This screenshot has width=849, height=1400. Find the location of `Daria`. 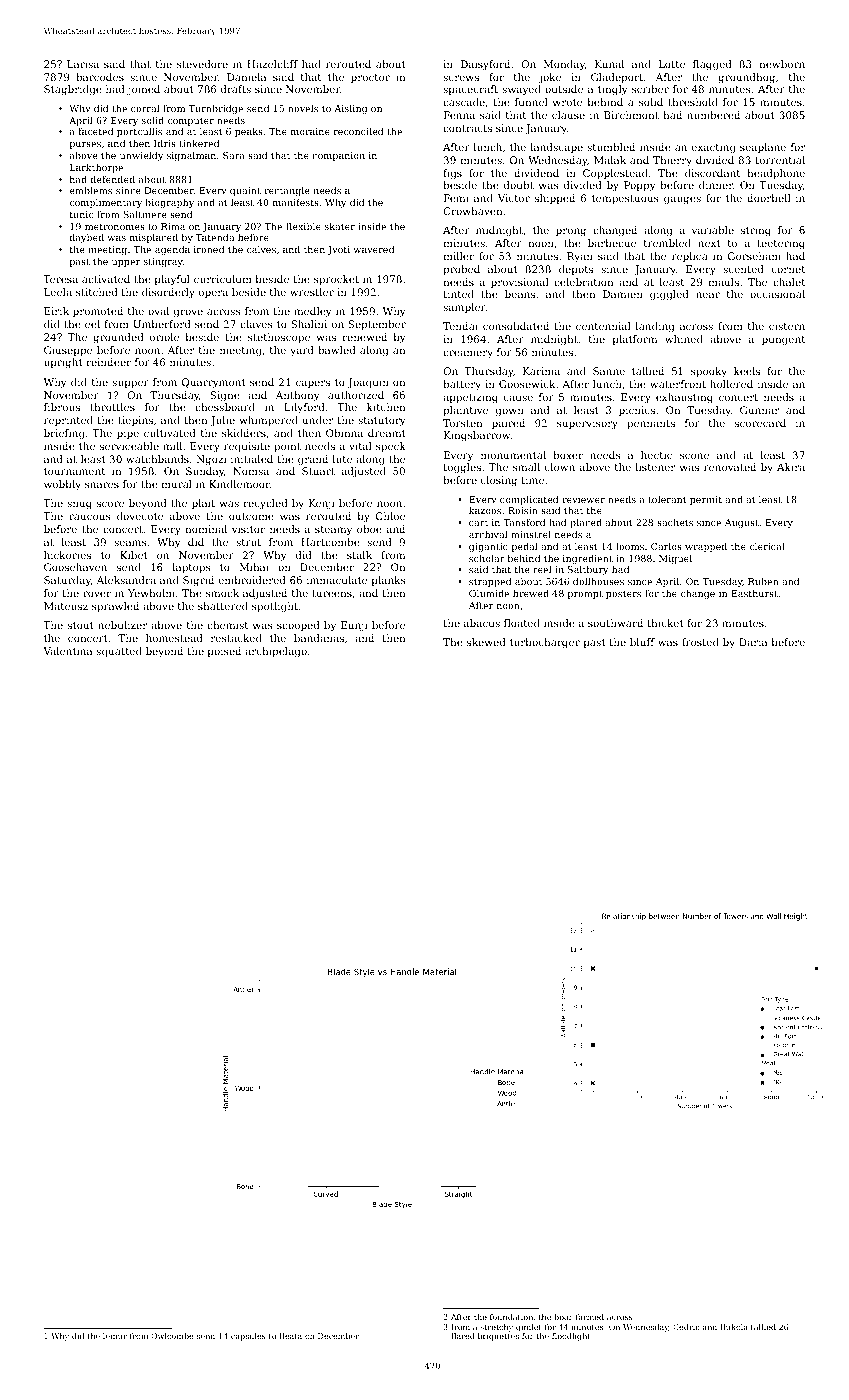

Daria is located at coordinates (753, 642).
